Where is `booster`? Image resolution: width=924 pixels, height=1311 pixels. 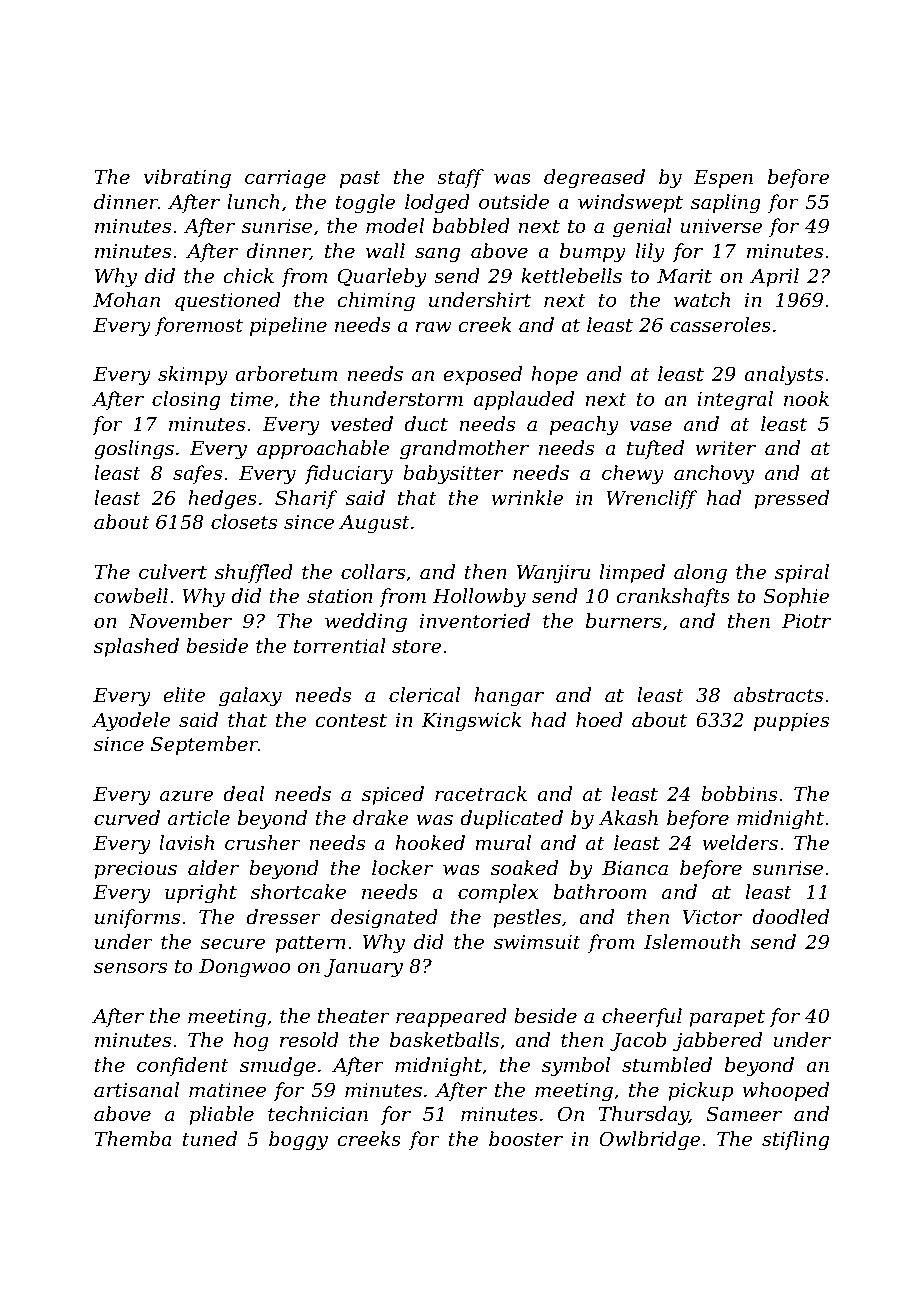 booster is located at coordinates (526, 1139).
